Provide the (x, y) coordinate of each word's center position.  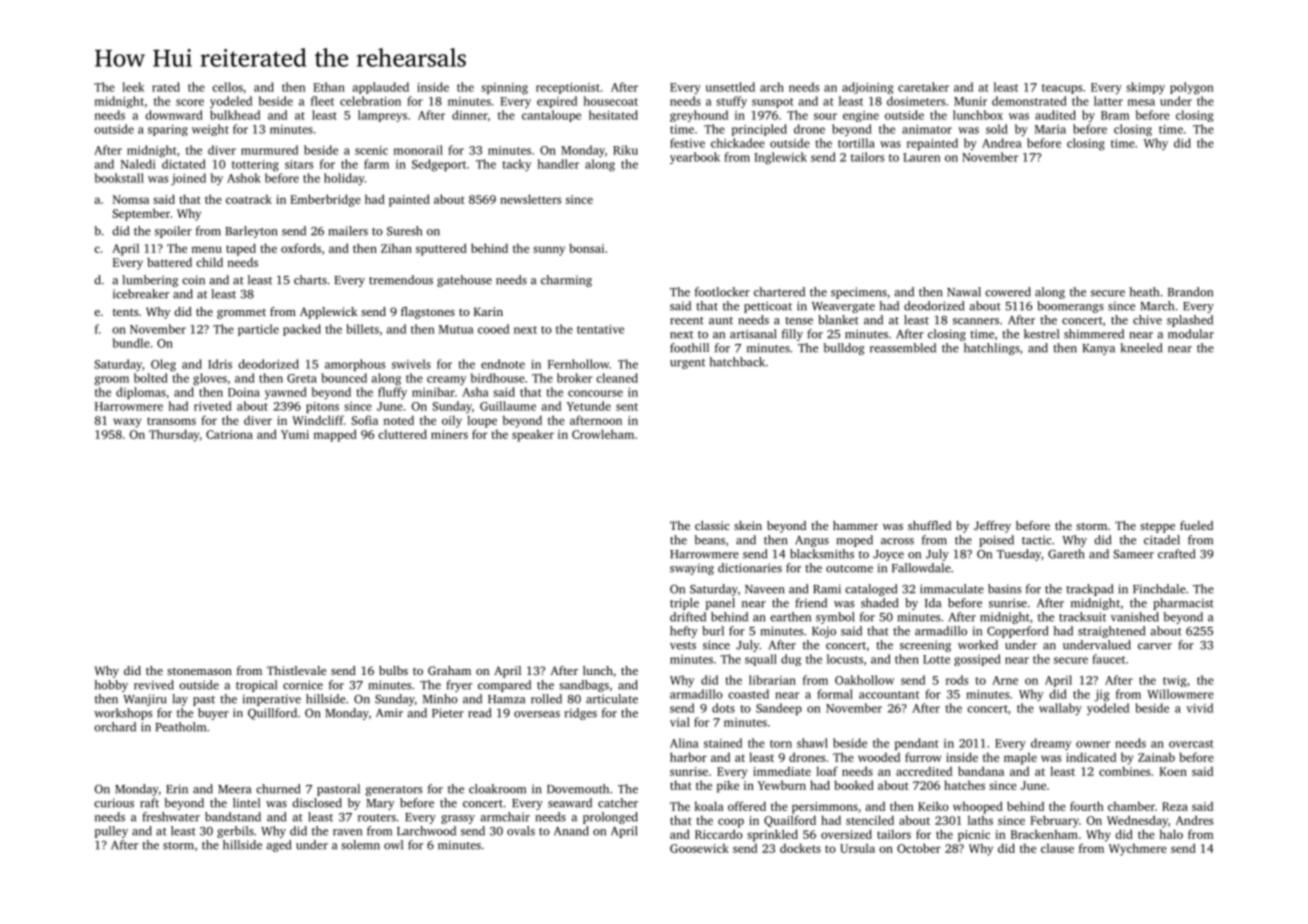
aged (278, 846)
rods (957, 680)
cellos (227, 87)
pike (728, 786)
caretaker (923, 87)
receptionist (568, 88)
